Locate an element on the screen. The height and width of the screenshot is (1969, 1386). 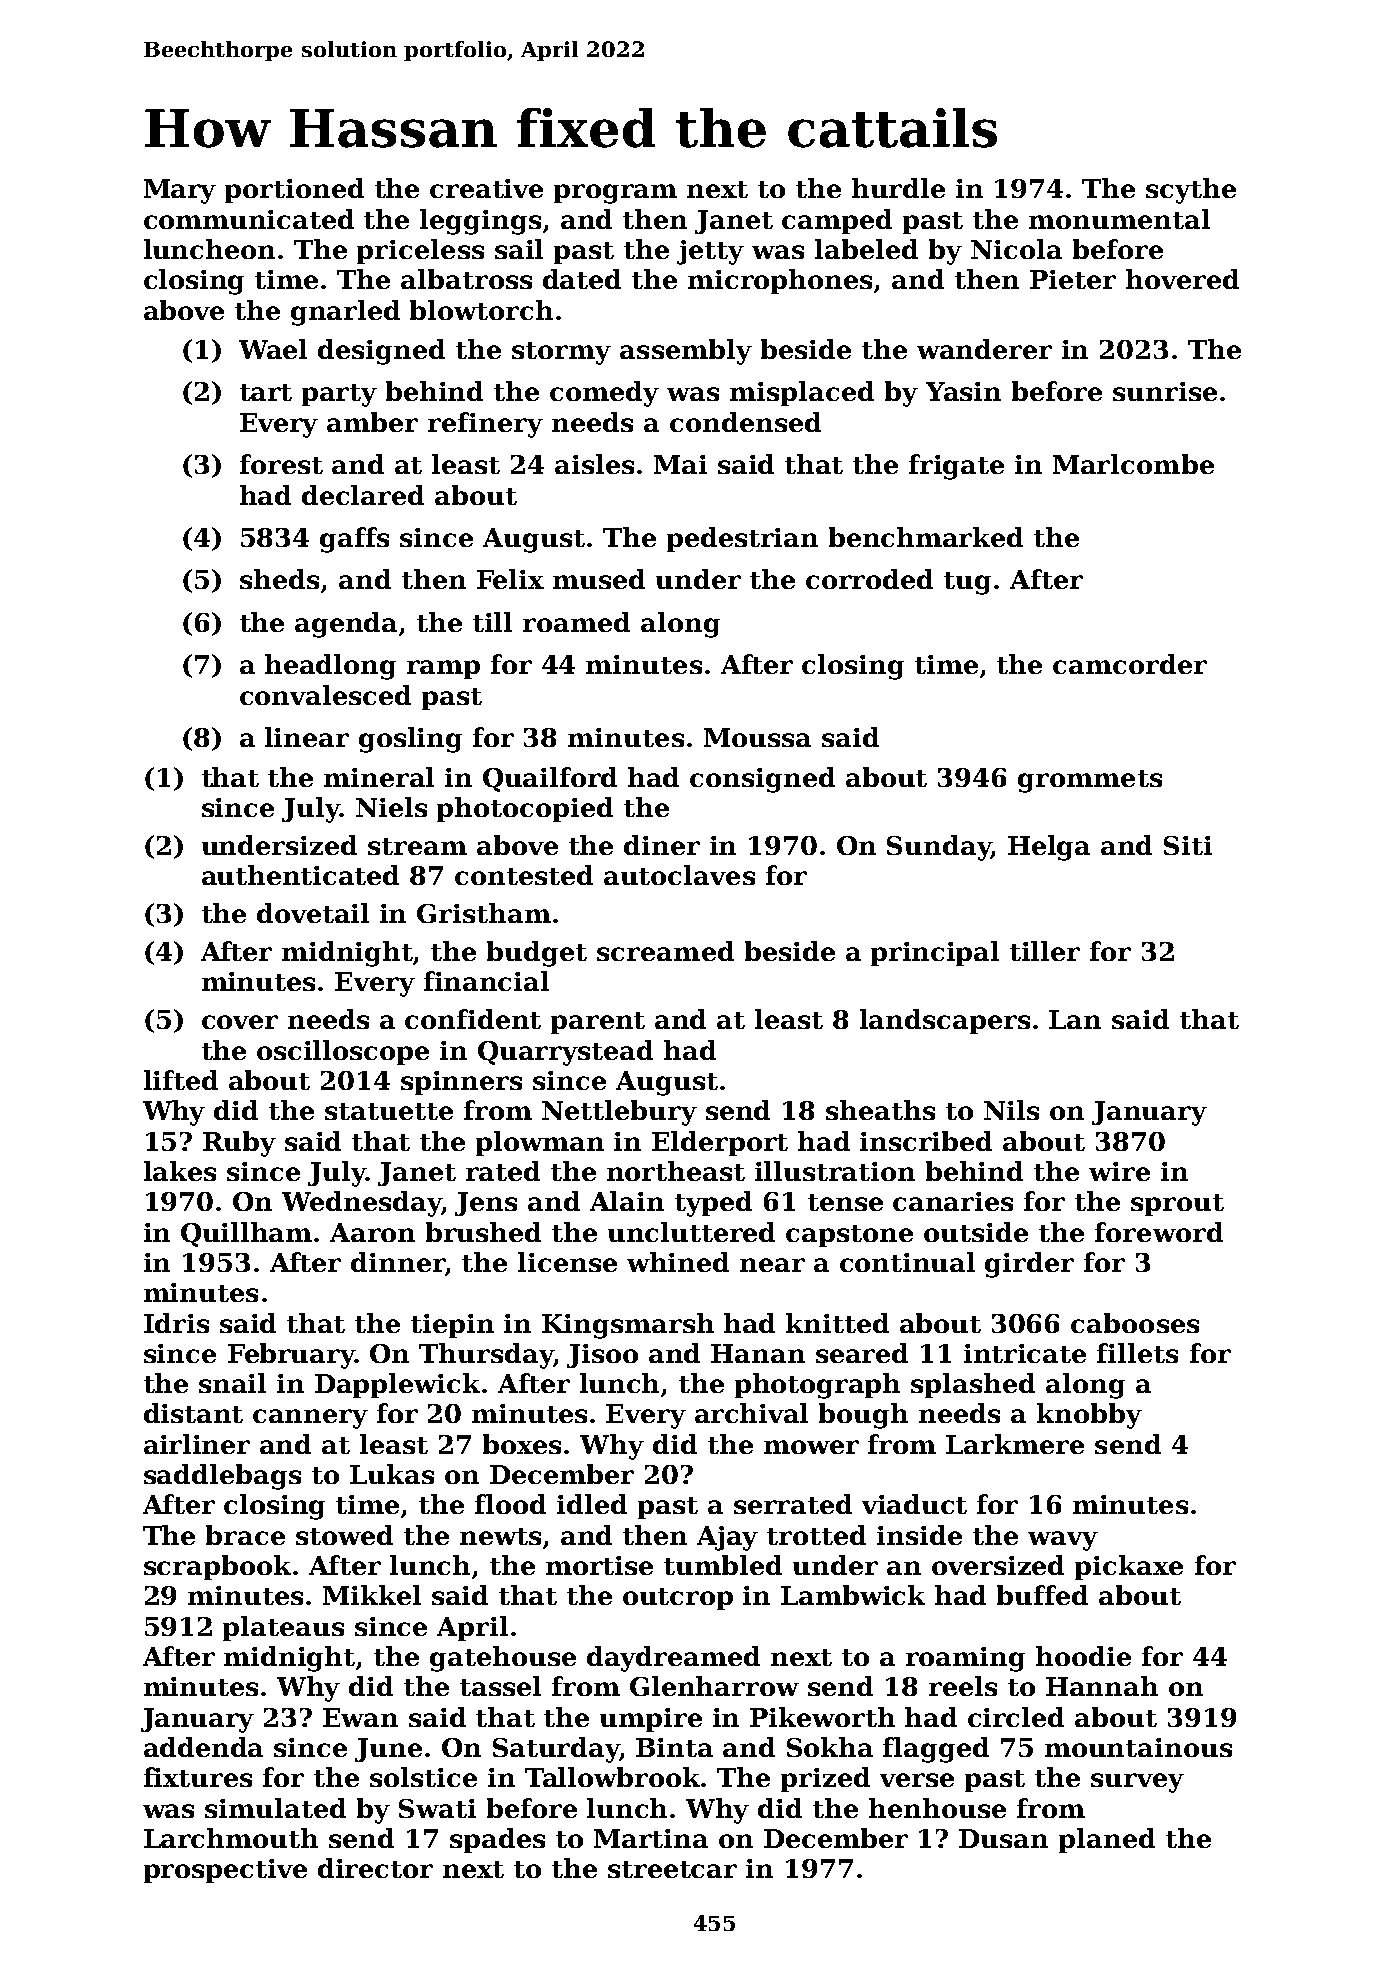
prospective is located at coordinates (225, 1871).
